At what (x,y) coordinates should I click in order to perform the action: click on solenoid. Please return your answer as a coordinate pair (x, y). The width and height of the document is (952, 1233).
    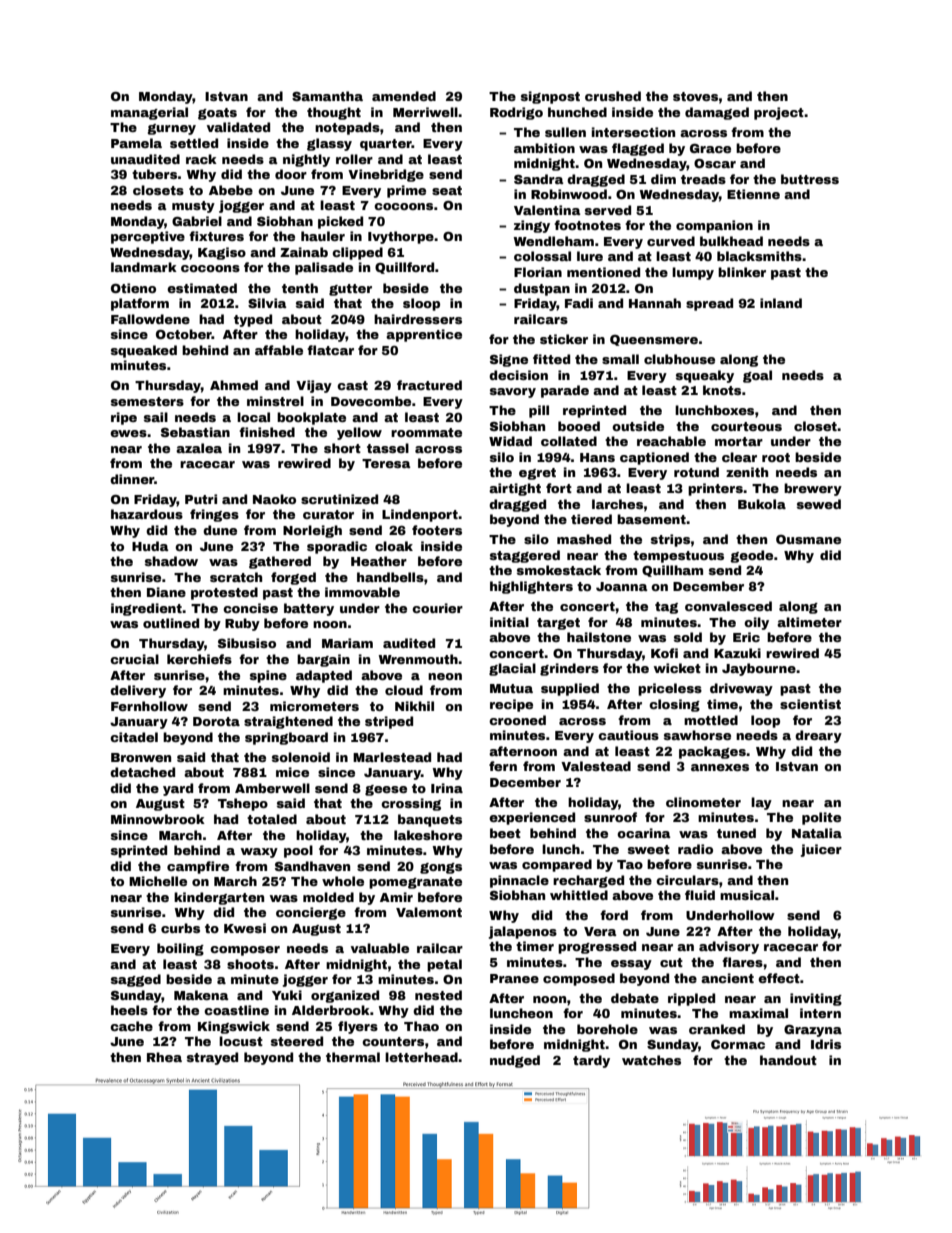
    Looking at the image, I should click on (301, 757).
